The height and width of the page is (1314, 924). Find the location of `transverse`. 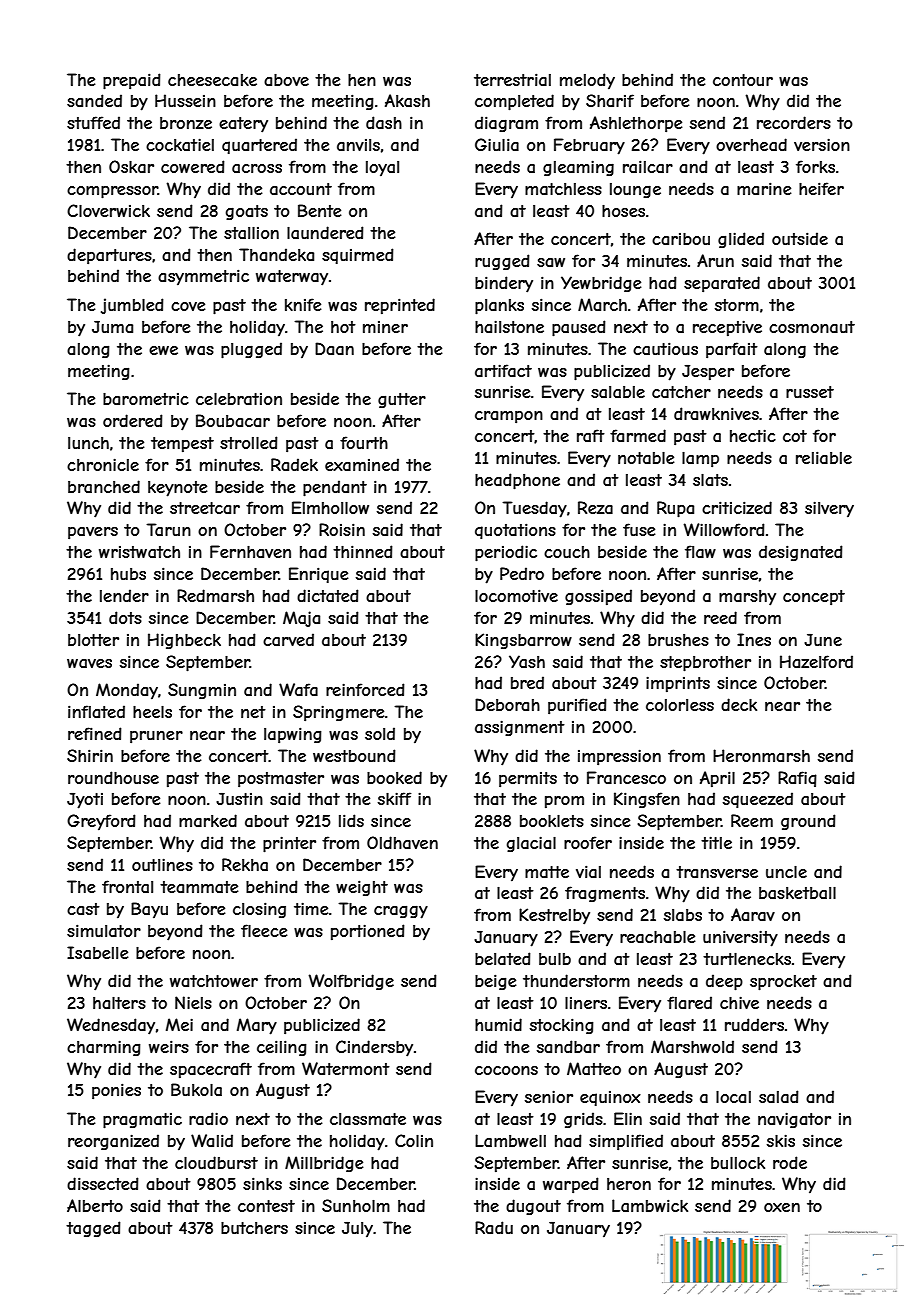

transverse is located at coordinates (717, 872).
